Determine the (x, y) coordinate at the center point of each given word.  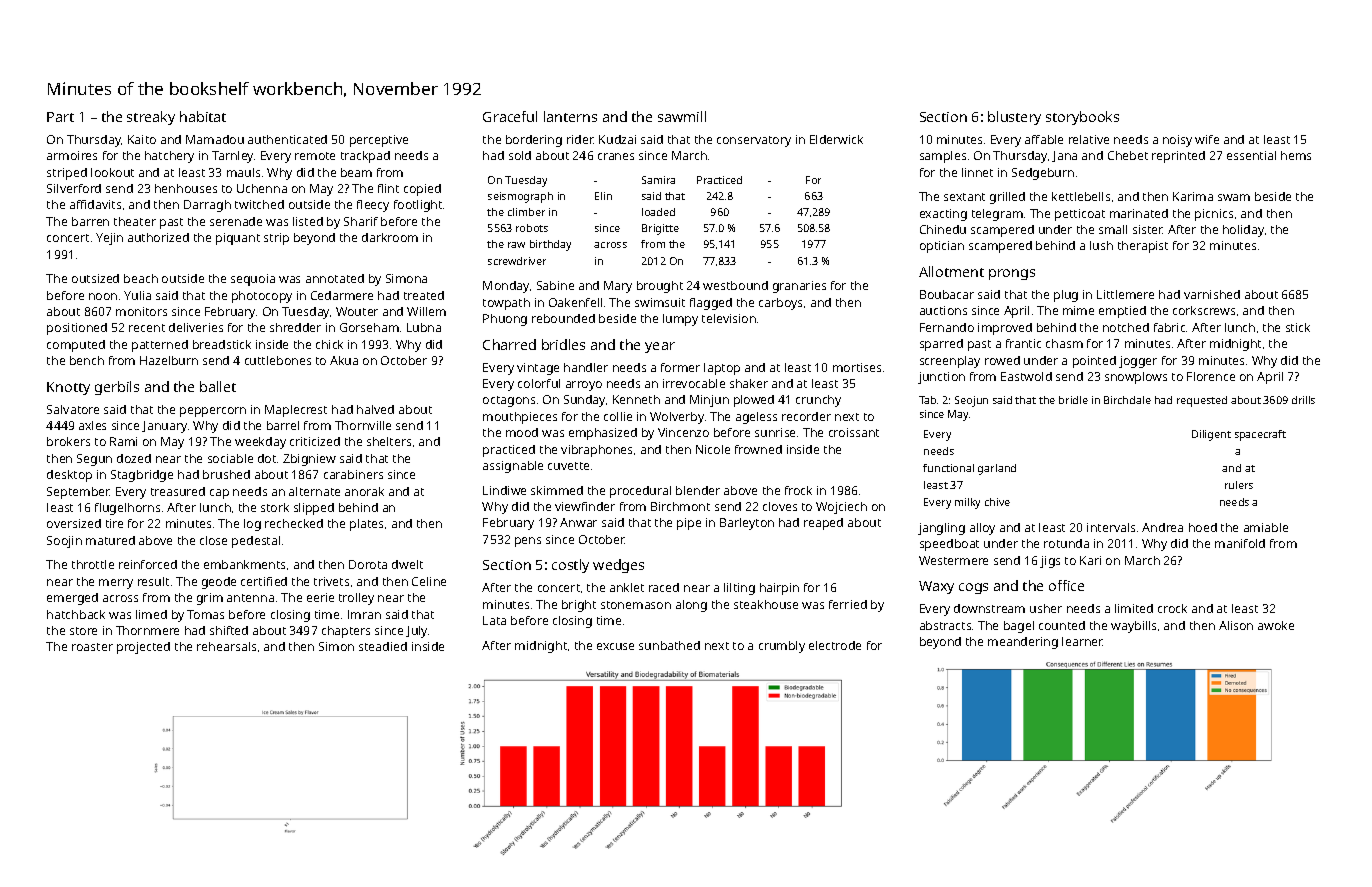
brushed (226, 474)
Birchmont (680, 506)
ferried (848, 604)
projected (143, 648)
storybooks (1082, 118)
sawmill (682, 116)
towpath (506, 304)
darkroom (390, 237)
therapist (1143, 247)
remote (315, 156)
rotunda (1066, 543)
